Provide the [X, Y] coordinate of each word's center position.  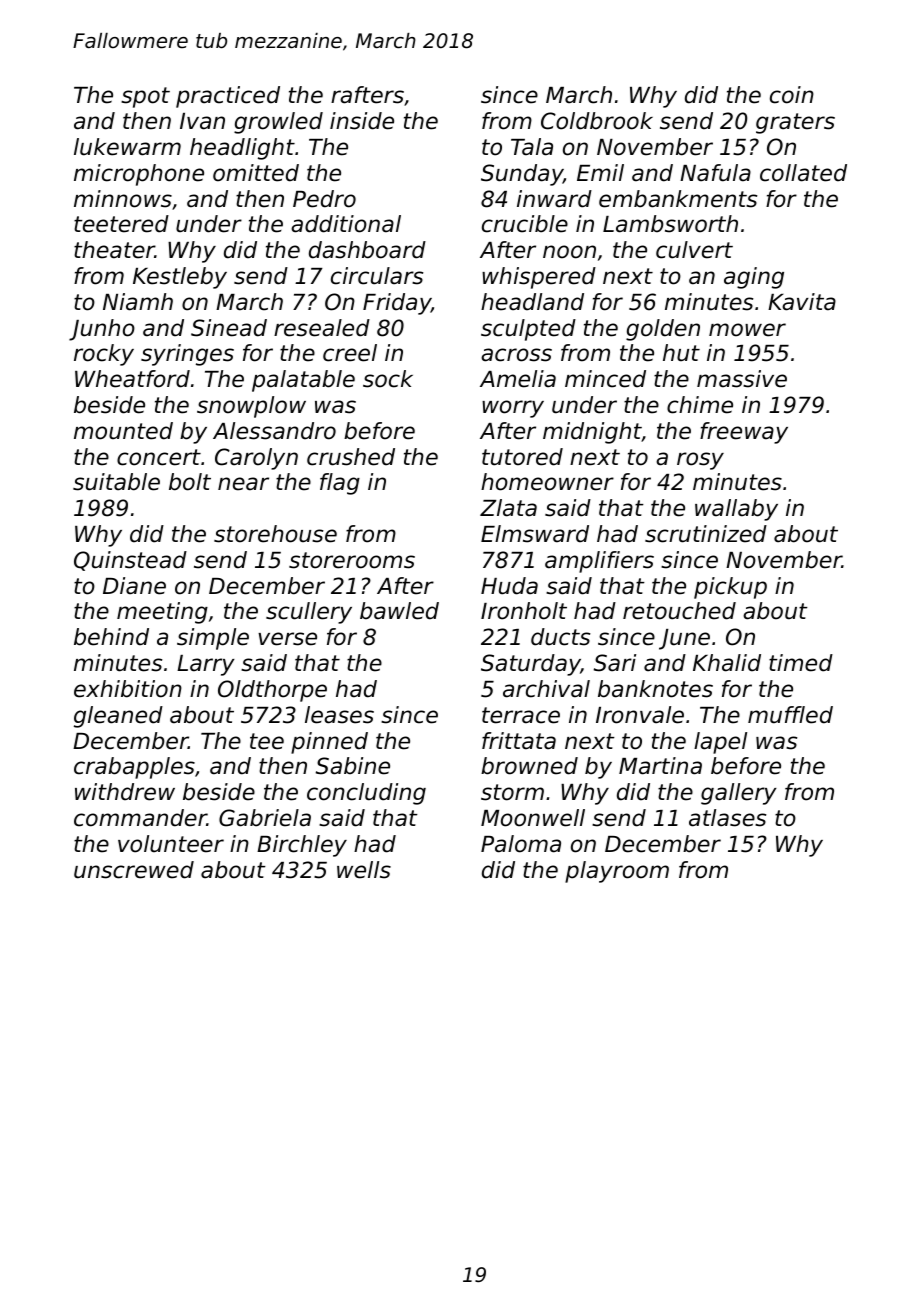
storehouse [275, 534]
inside [362, 121]
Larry [206, 665]
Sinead [229, 328]
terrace [521, 715]
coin [792, 95]
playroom [617, 872]
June [684, 639]
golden [663, 330]
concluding [366, 794]
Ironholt [524, 611]
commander [140, 818]
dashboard [367, 250]
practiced [228, 97]
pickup [730, 588]
